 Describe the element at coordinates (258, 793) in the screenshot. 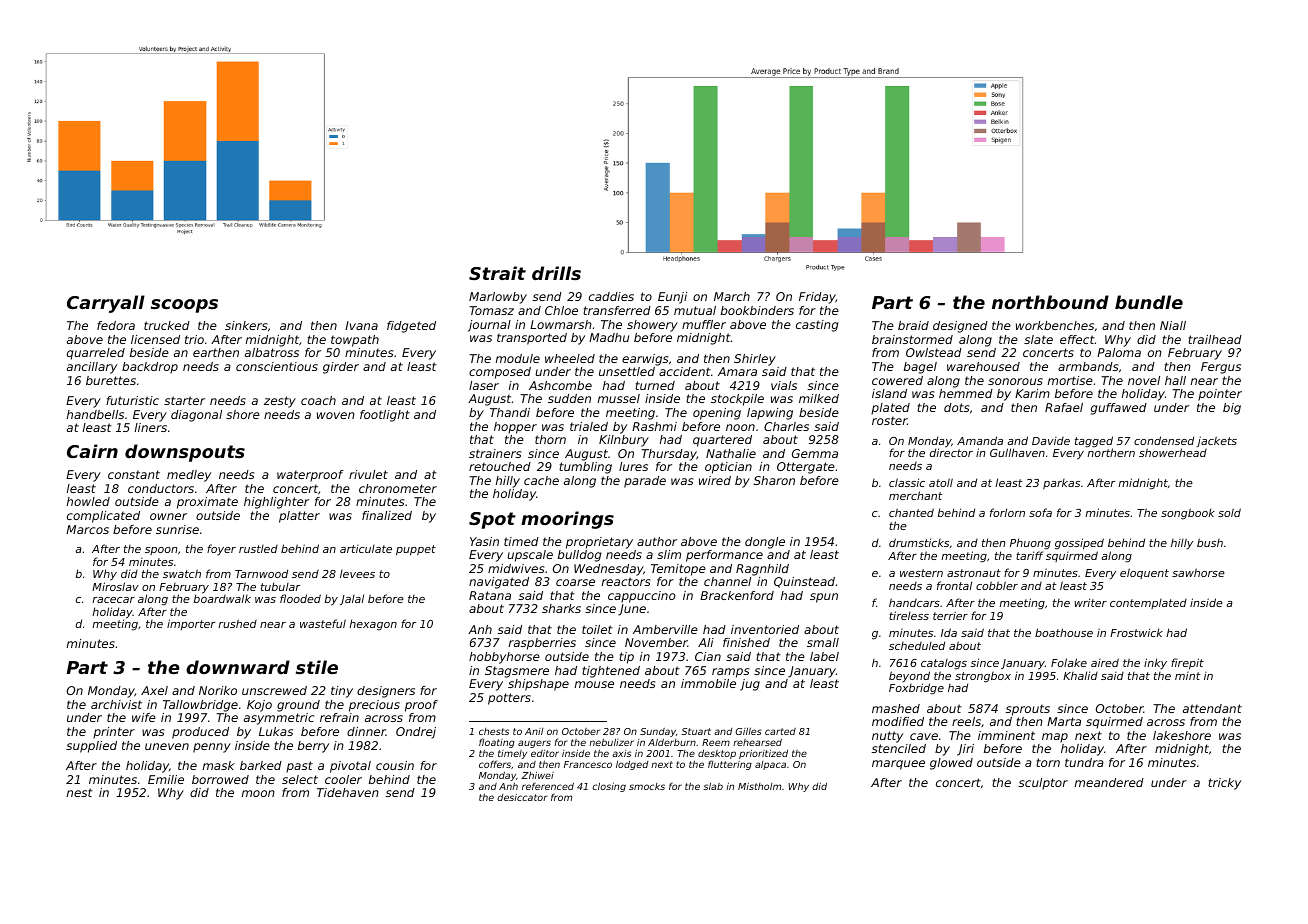

I see `moon` at that location.
